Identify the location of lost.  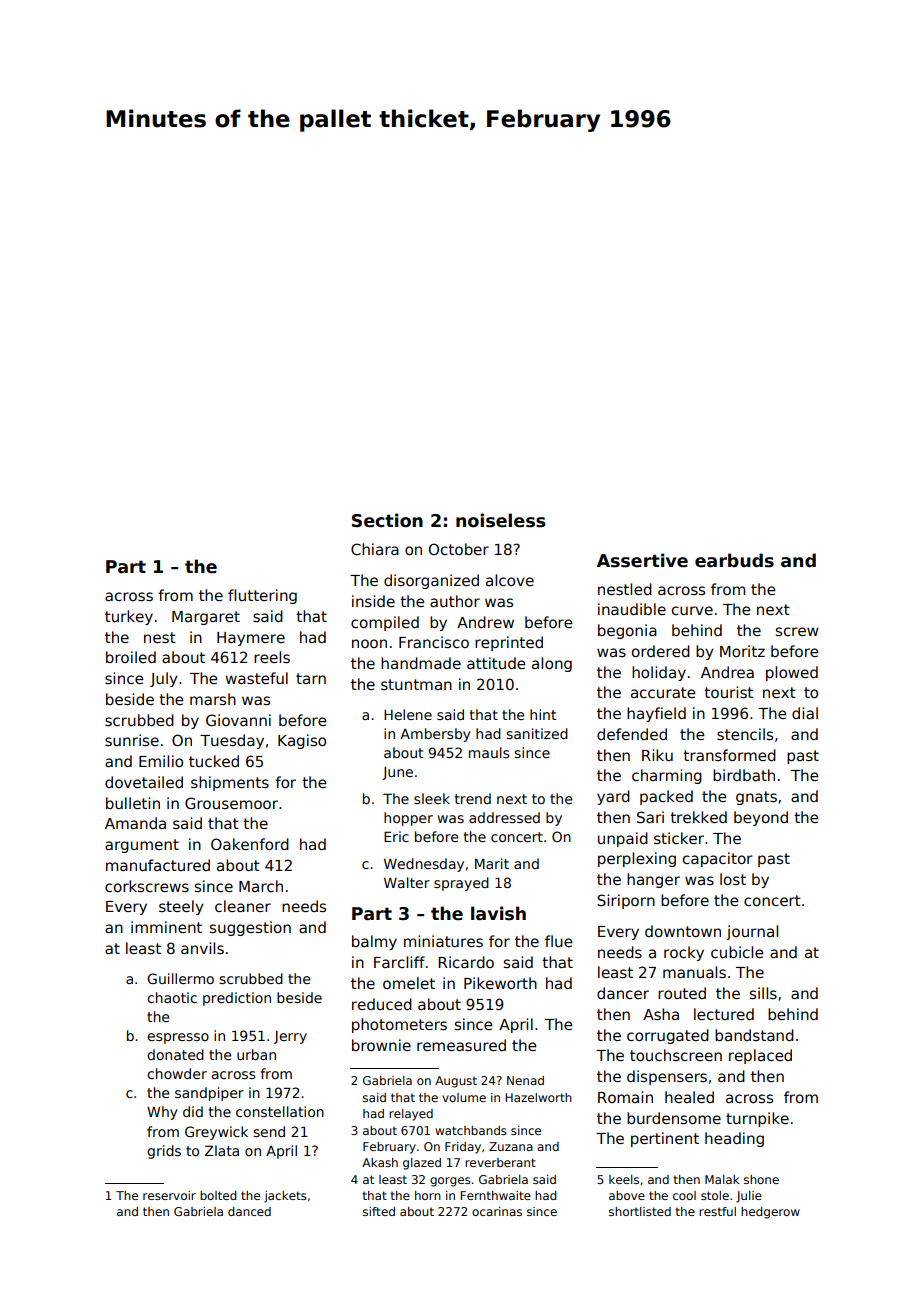
(733, 879).
